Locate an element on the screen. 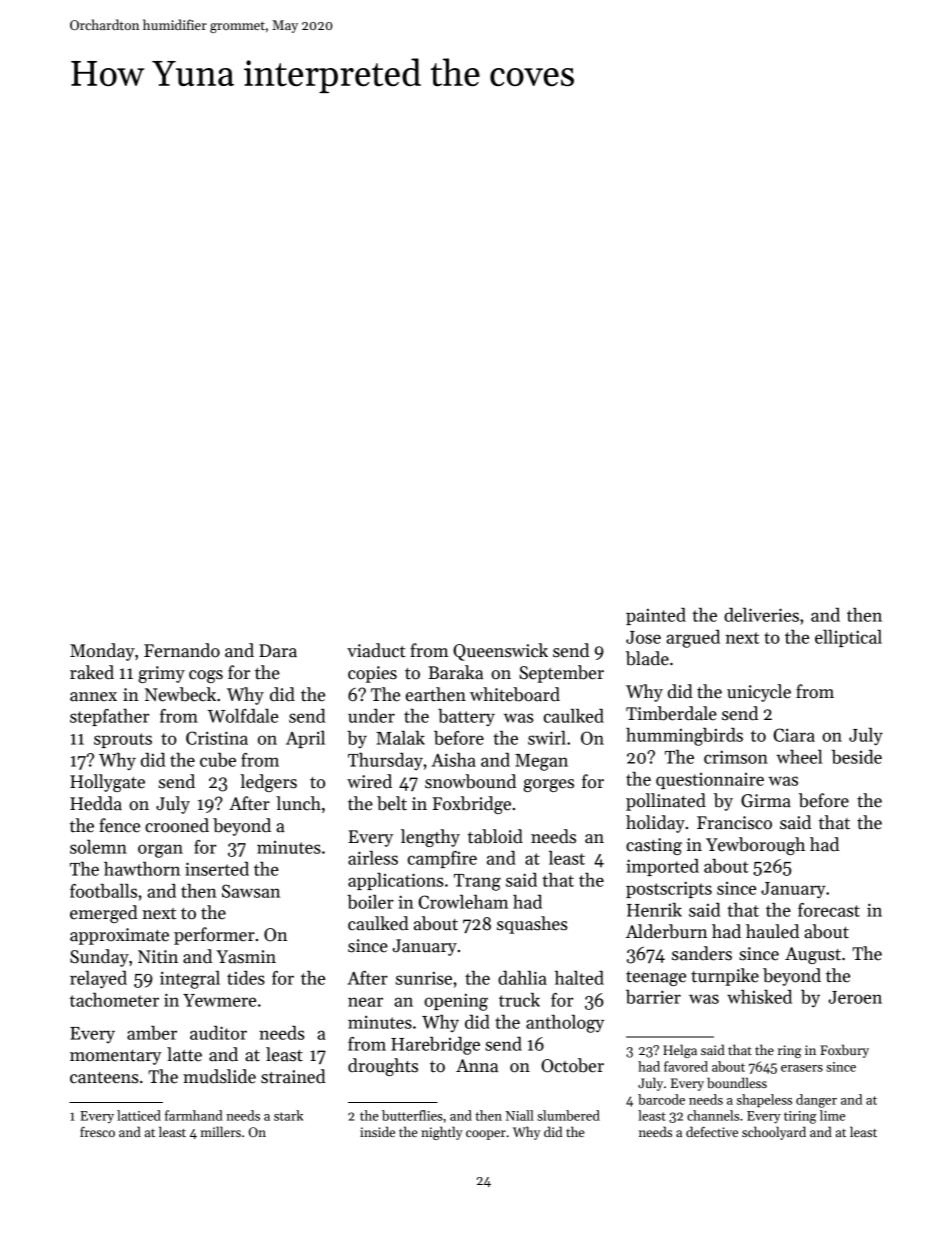 Image resolution: width=952 pixels, height=1233 pixels. elliptical is located at coordinates (848, 638).
